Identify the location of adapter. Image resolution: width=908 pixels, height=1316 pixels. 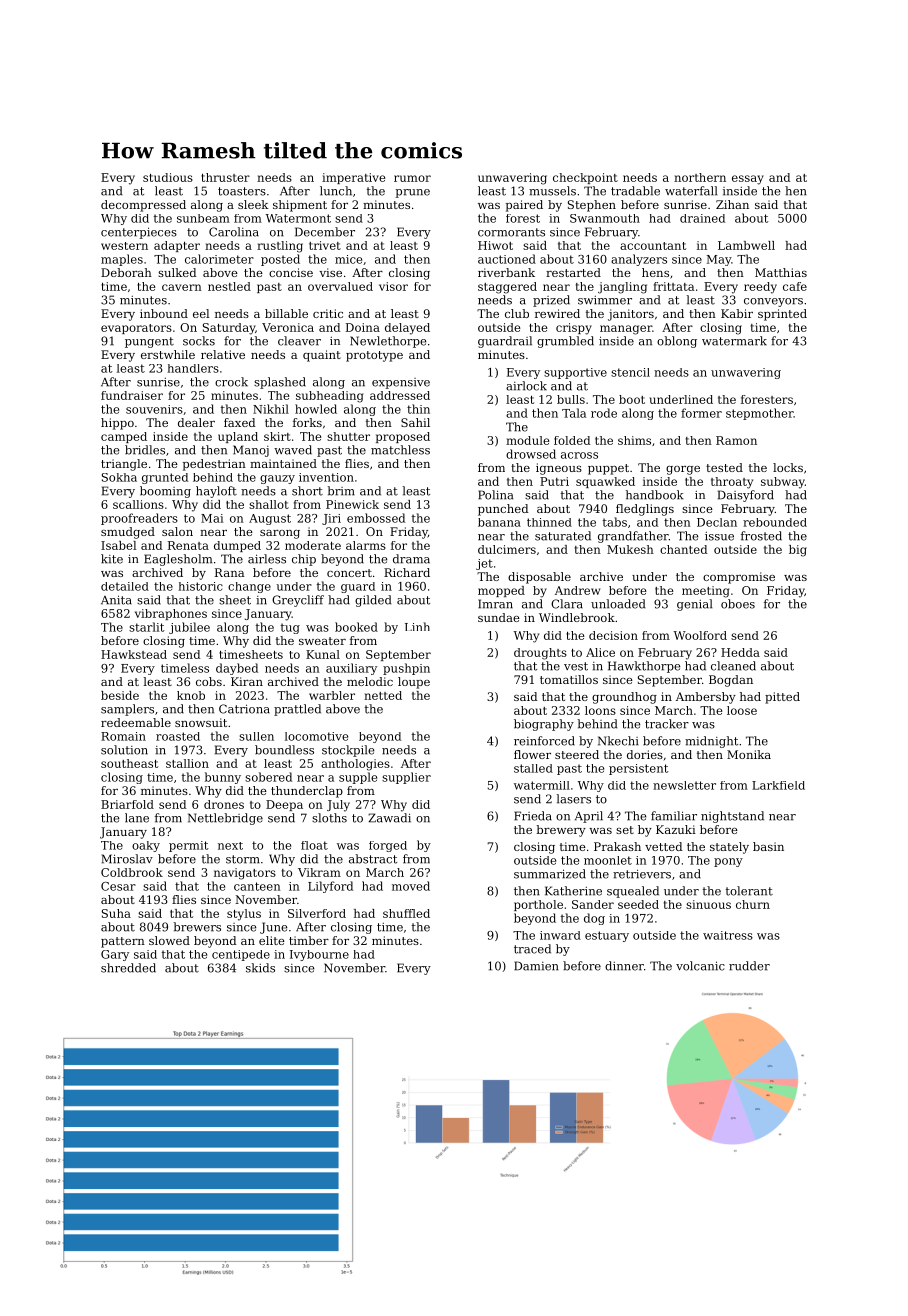
(177, 246).
